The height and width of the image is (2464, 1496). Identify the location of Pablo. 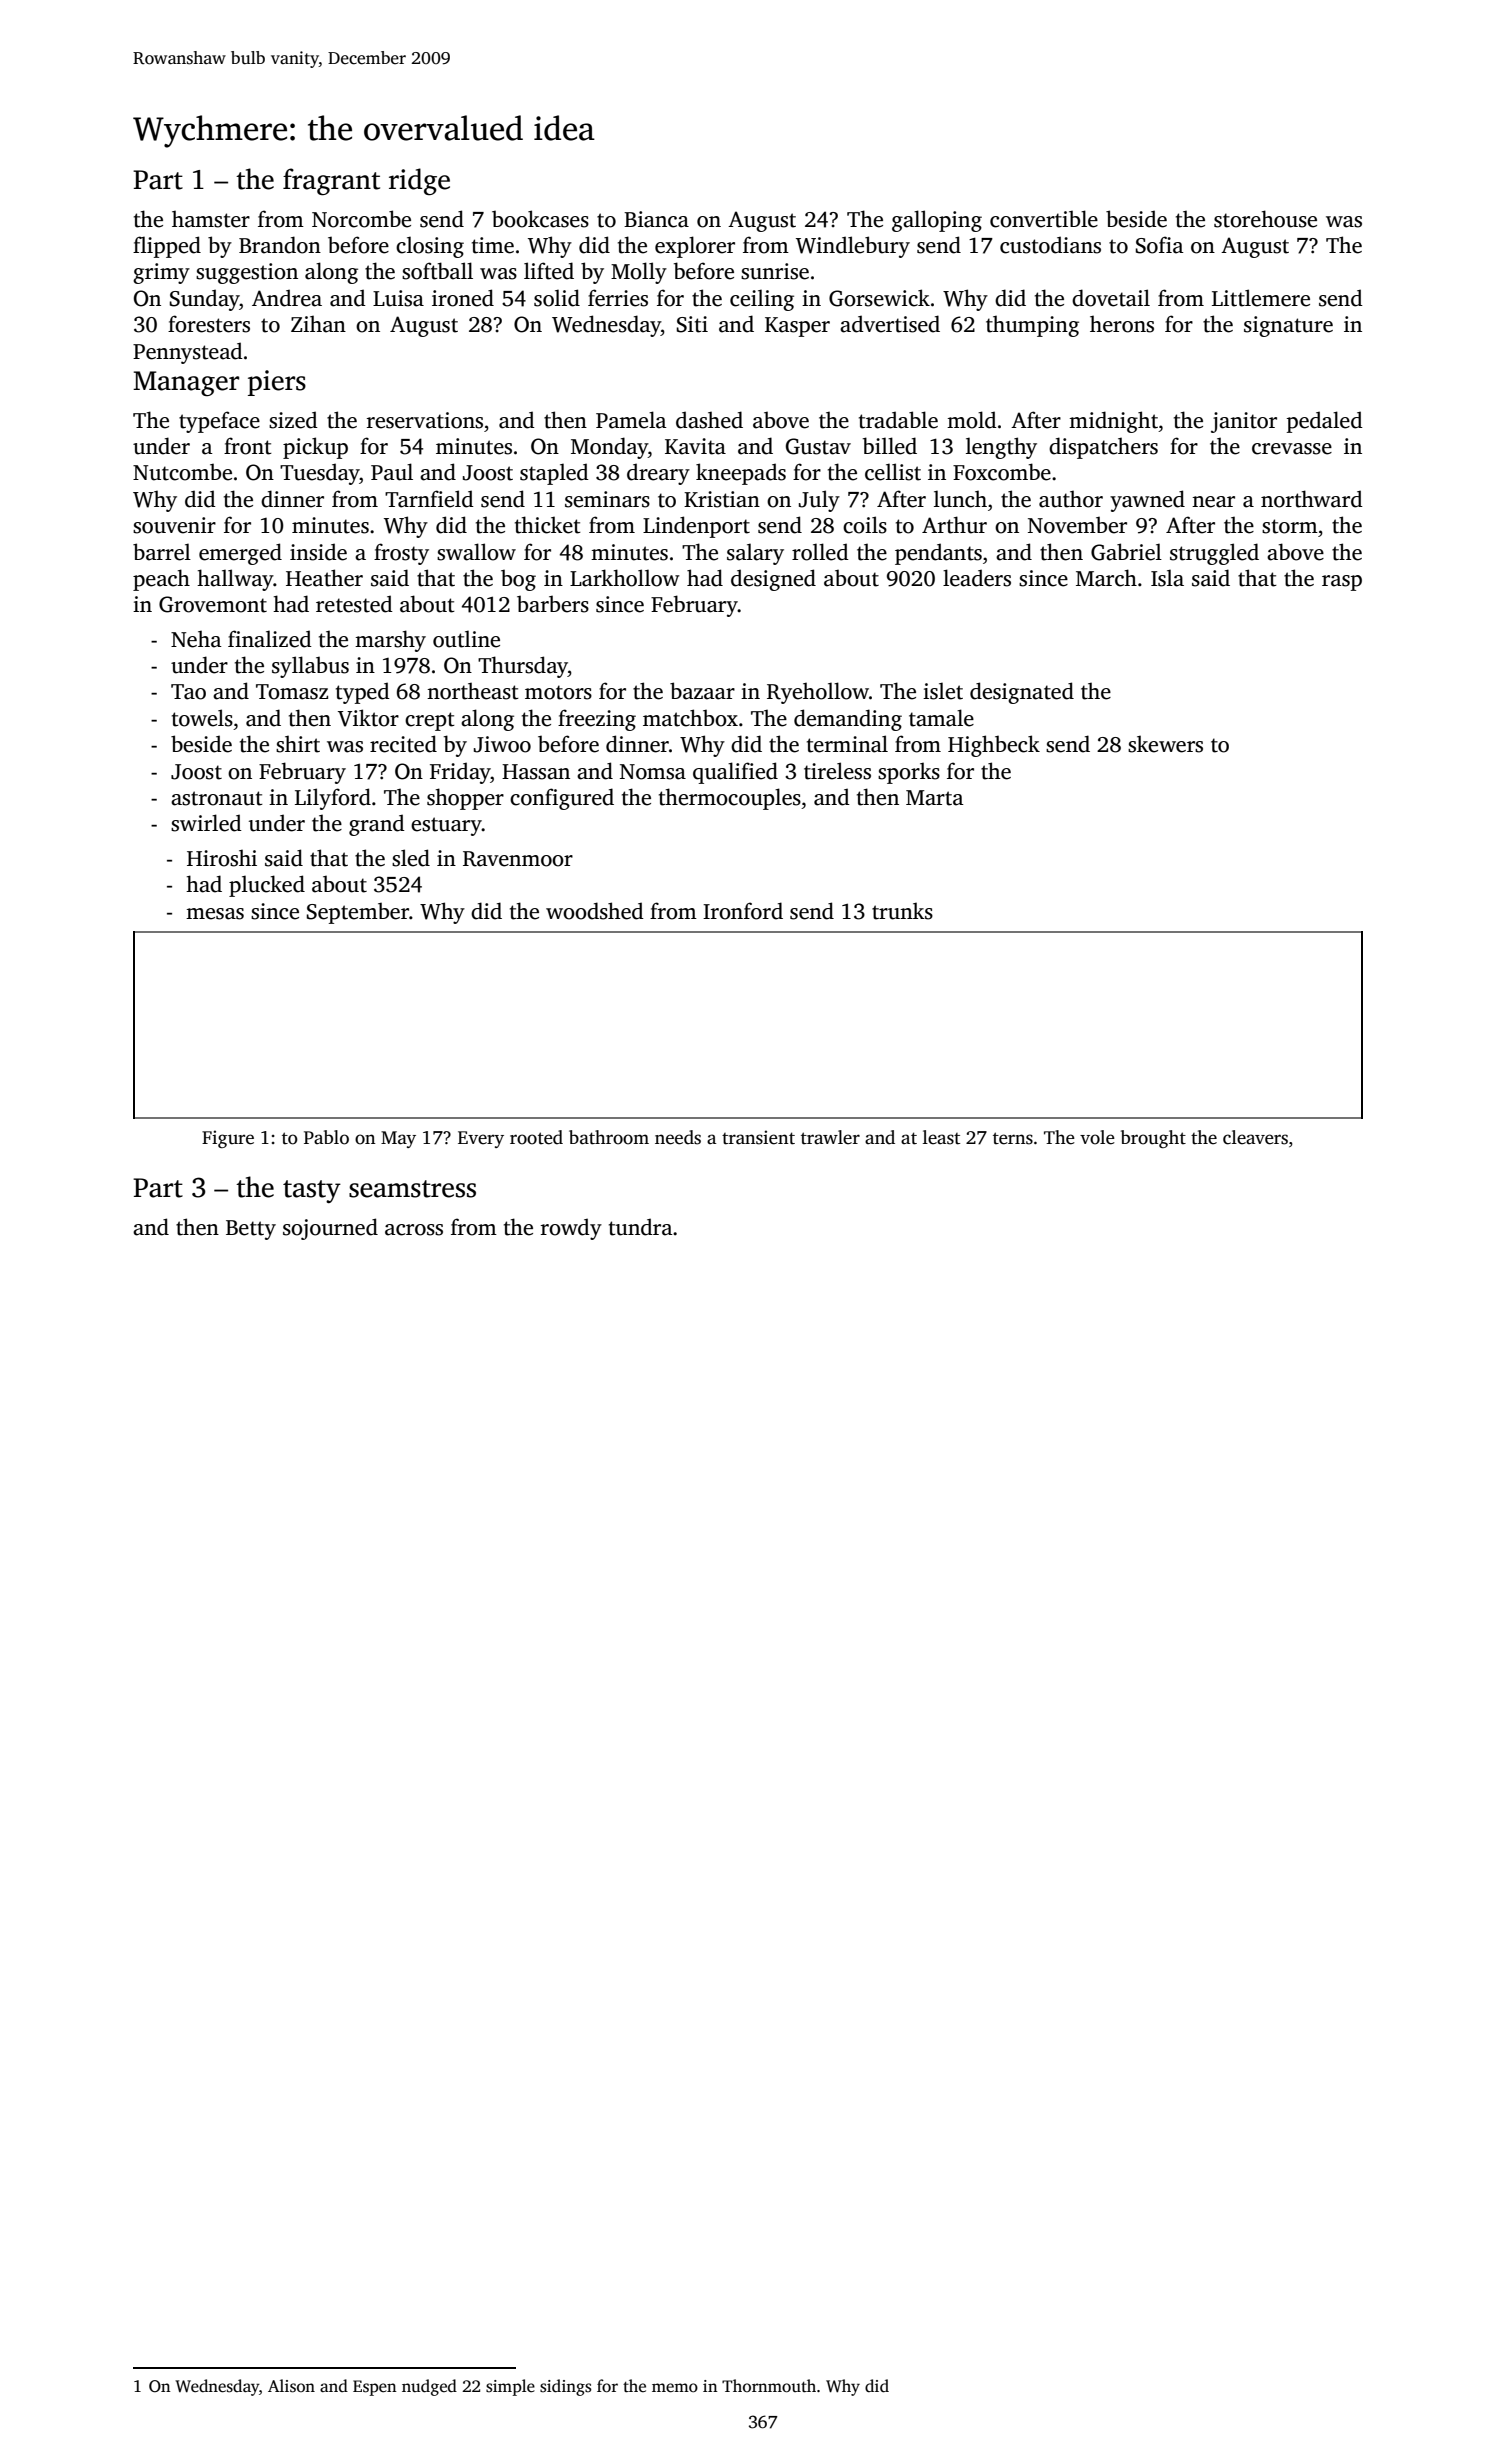
(326, 1137).
